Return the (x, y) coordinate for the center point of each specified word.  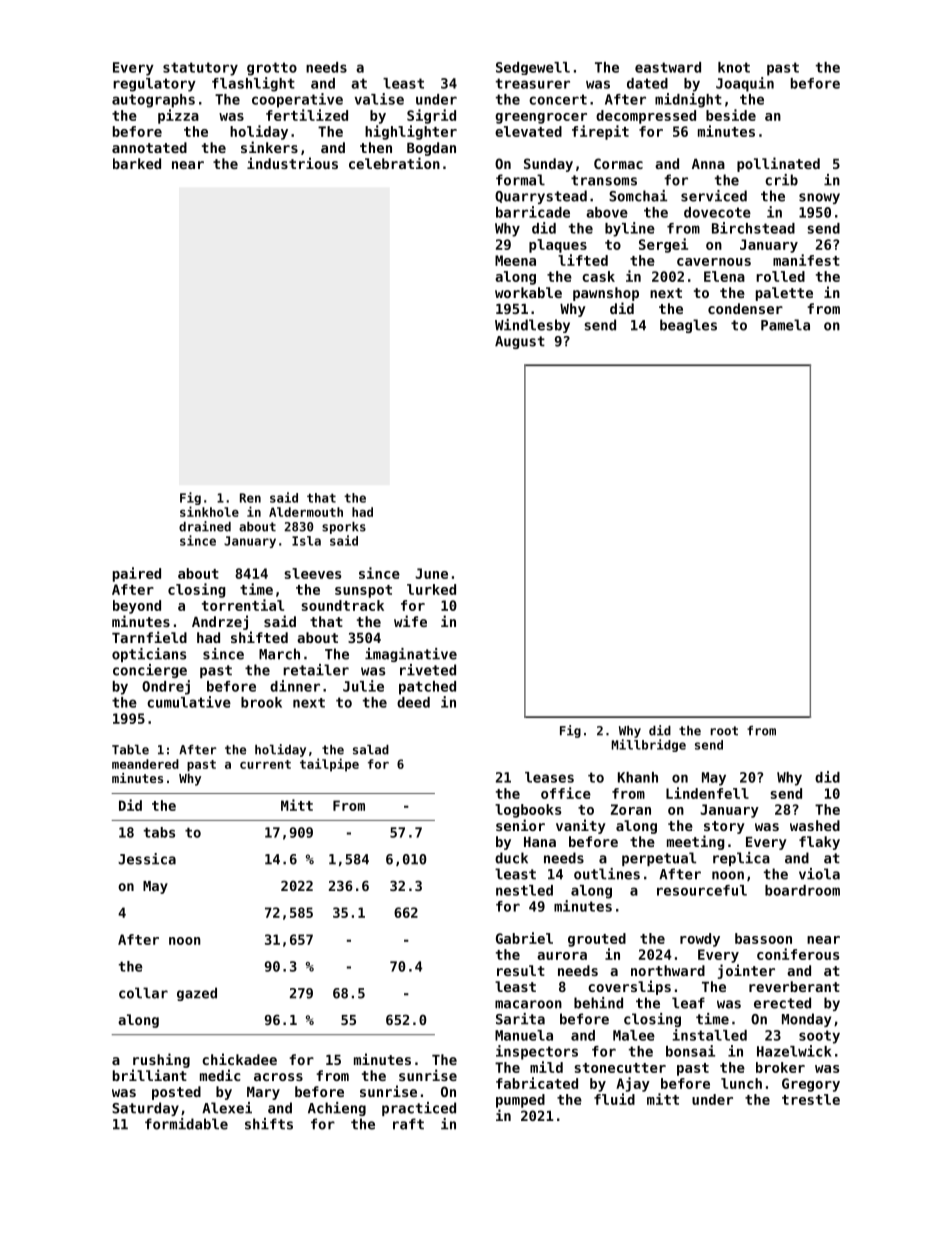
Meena (515, 260)
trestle (811, 1099)
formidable (186, 1124)
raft (408, 1124)
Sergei (663, 245)
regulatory (154, 85)
